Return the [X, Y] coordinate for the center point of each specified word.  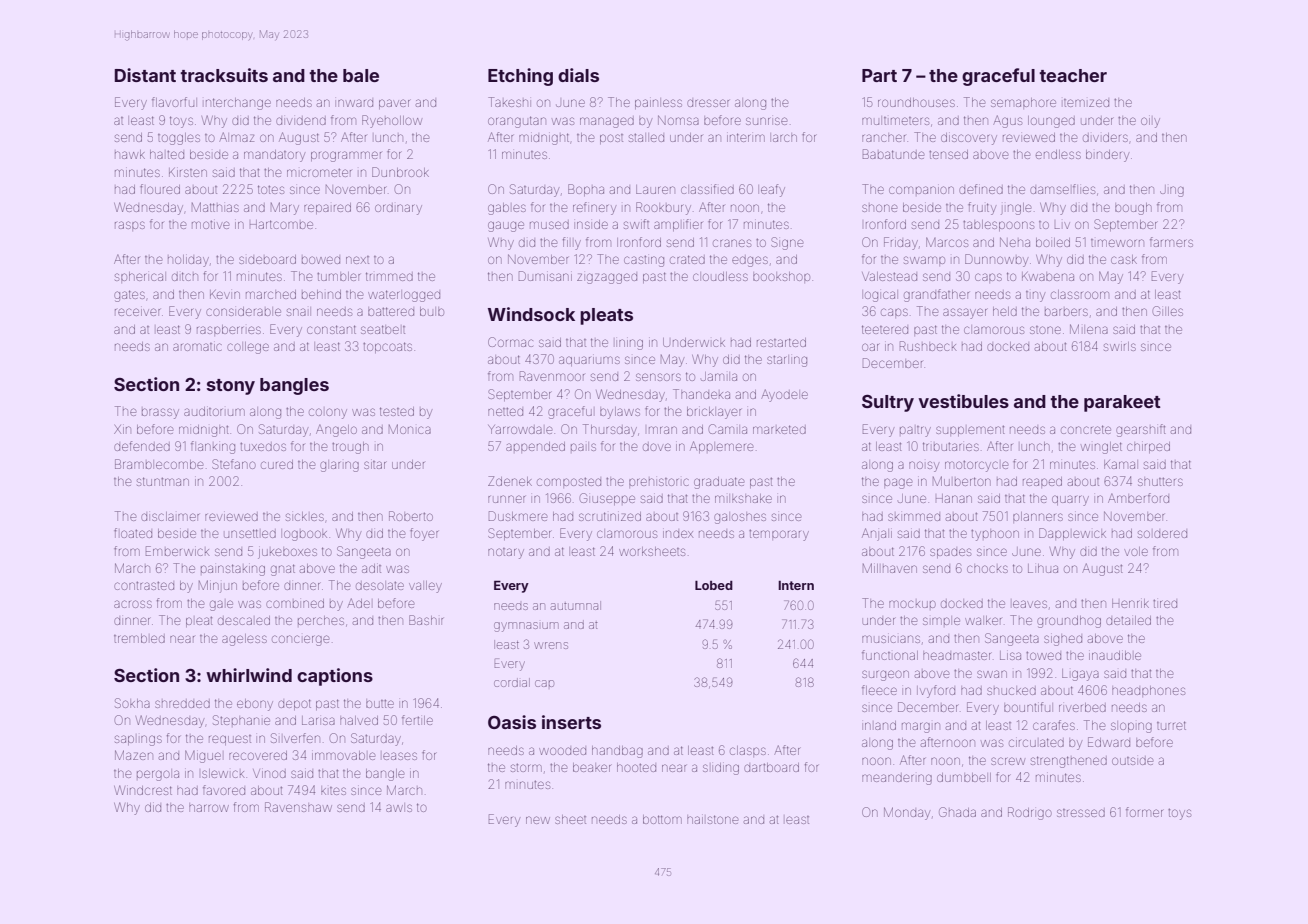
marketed [779, 429]
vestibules [963, 401]
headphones [1148, 690]
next [357, 260]
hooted [636, 767]
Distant [145, 75]
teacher [1073, 75]
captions [335, 677]
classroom [1080, 294]
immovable [343, 755]
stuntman [163, 481]
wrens [551, 645]
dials [578, 75]
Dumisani [545, 276]
